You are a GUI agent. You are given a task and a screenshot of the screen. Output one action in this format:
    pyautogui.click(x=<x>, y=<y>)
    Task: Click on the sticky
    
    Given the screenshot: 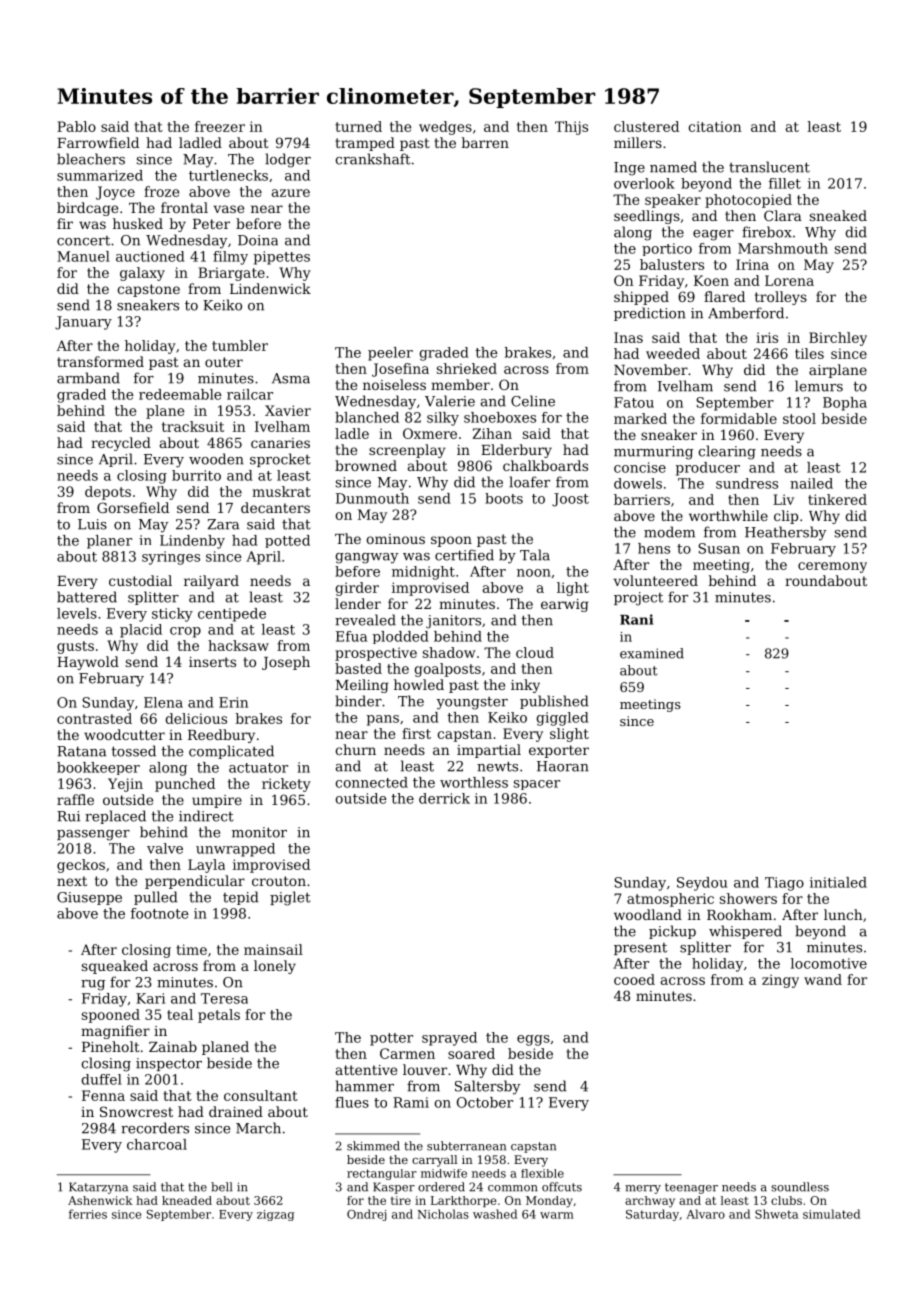 What is the action you would take?
    pyautogui.click(x=172, y=615)
